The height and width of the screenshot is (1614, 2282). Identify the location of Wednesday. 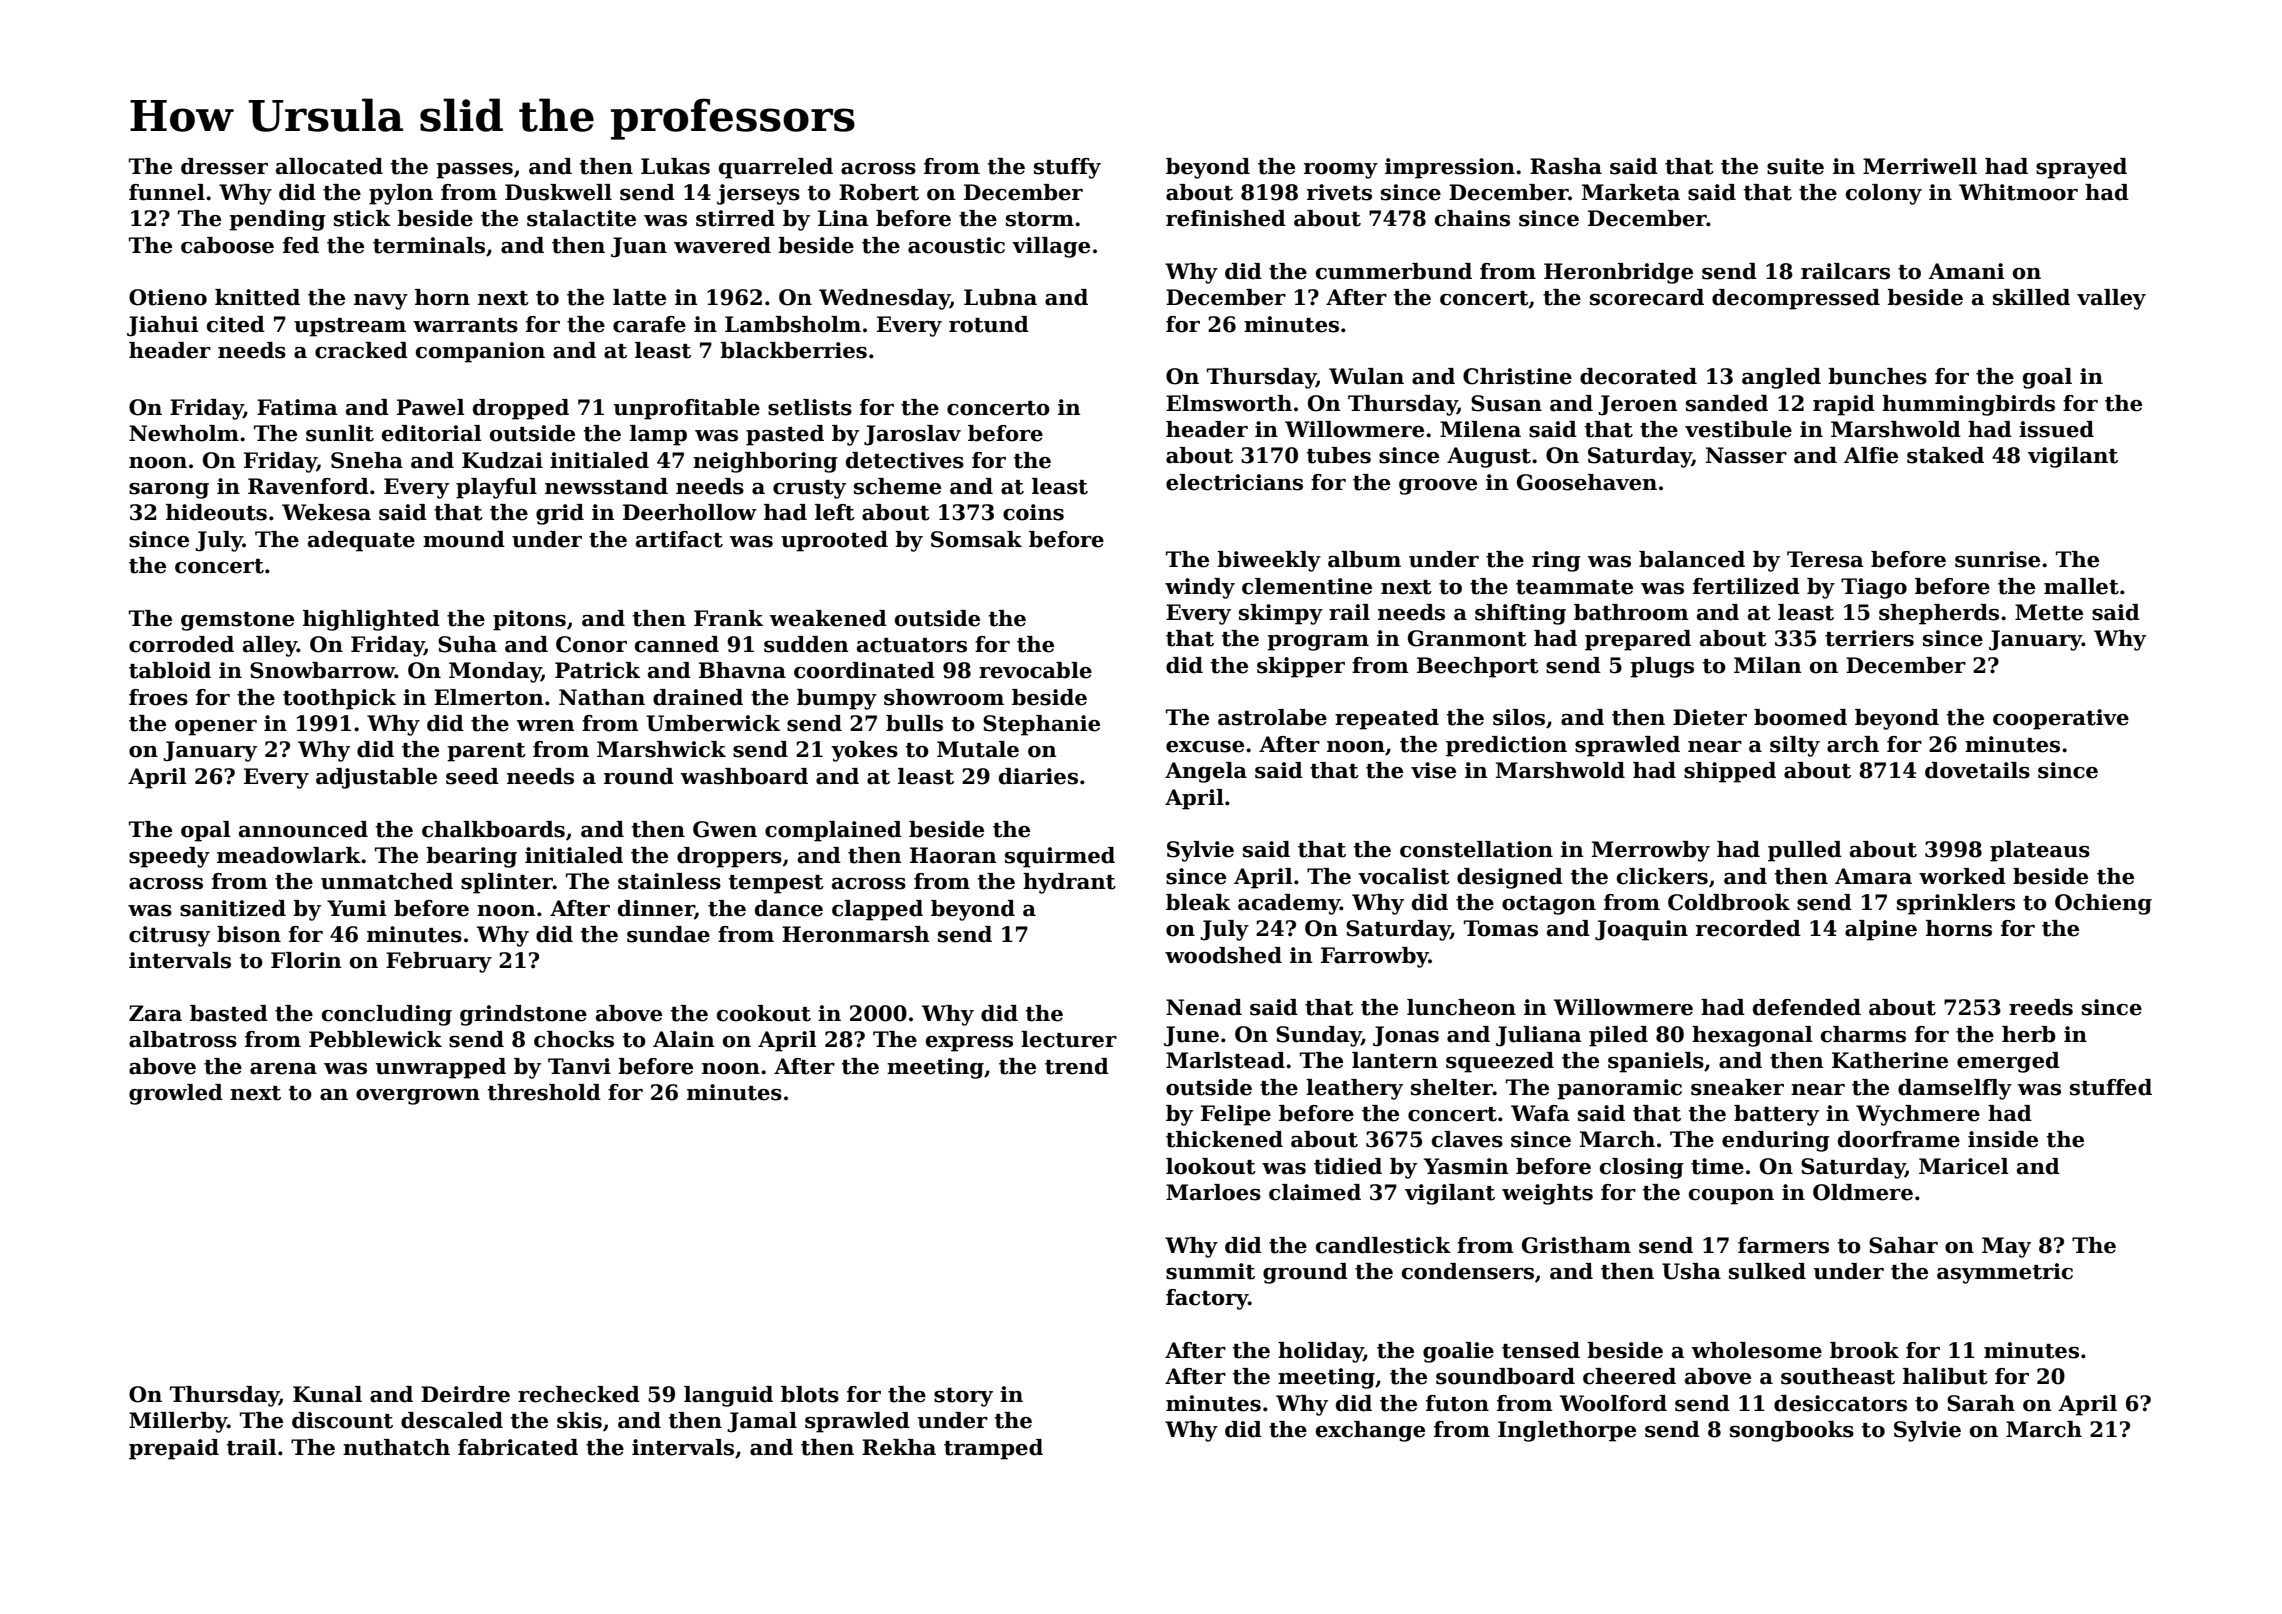
(884, 299).
